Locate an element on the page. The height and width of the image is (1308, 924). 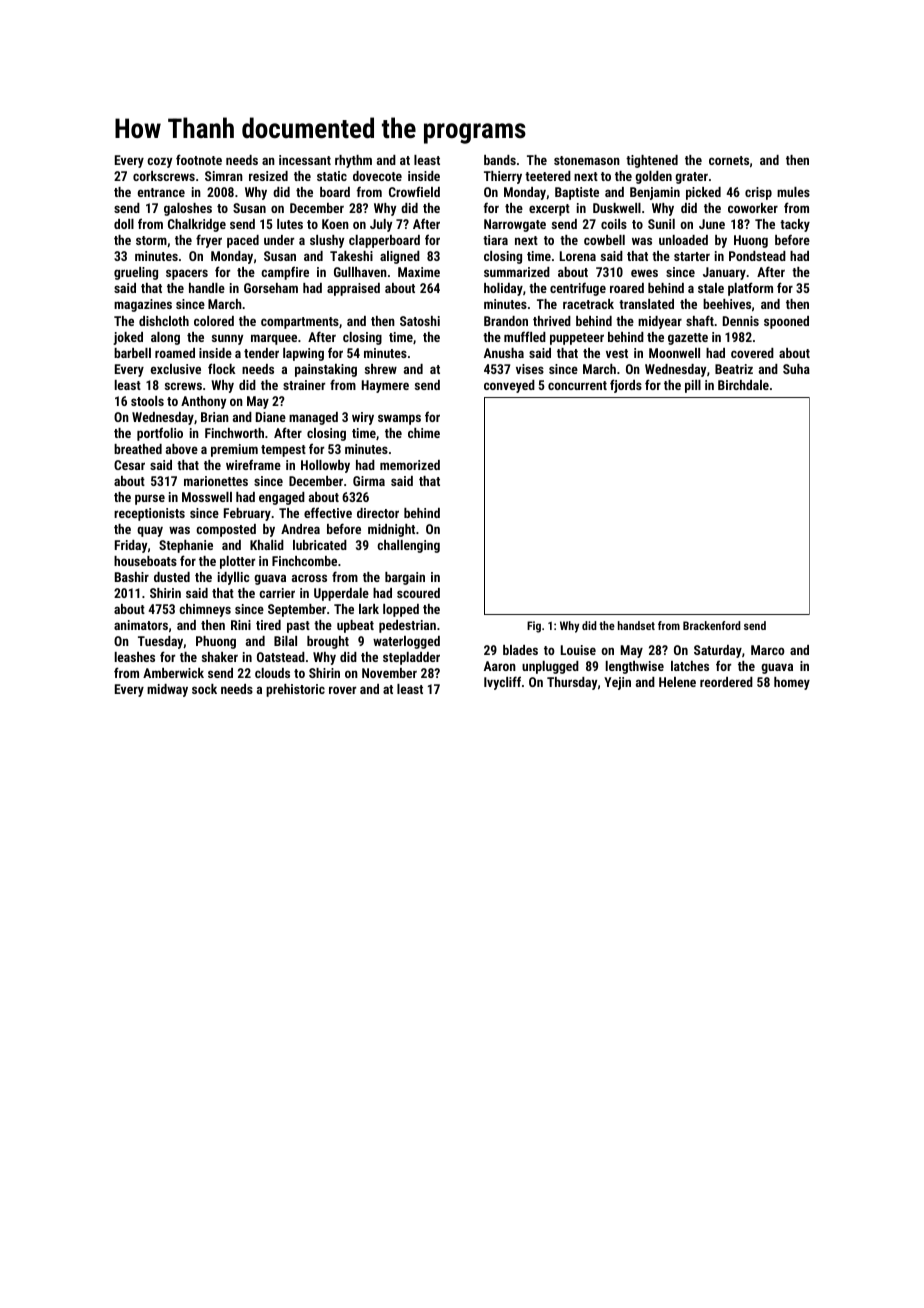
tightened is located at coordinates (652, 161).
